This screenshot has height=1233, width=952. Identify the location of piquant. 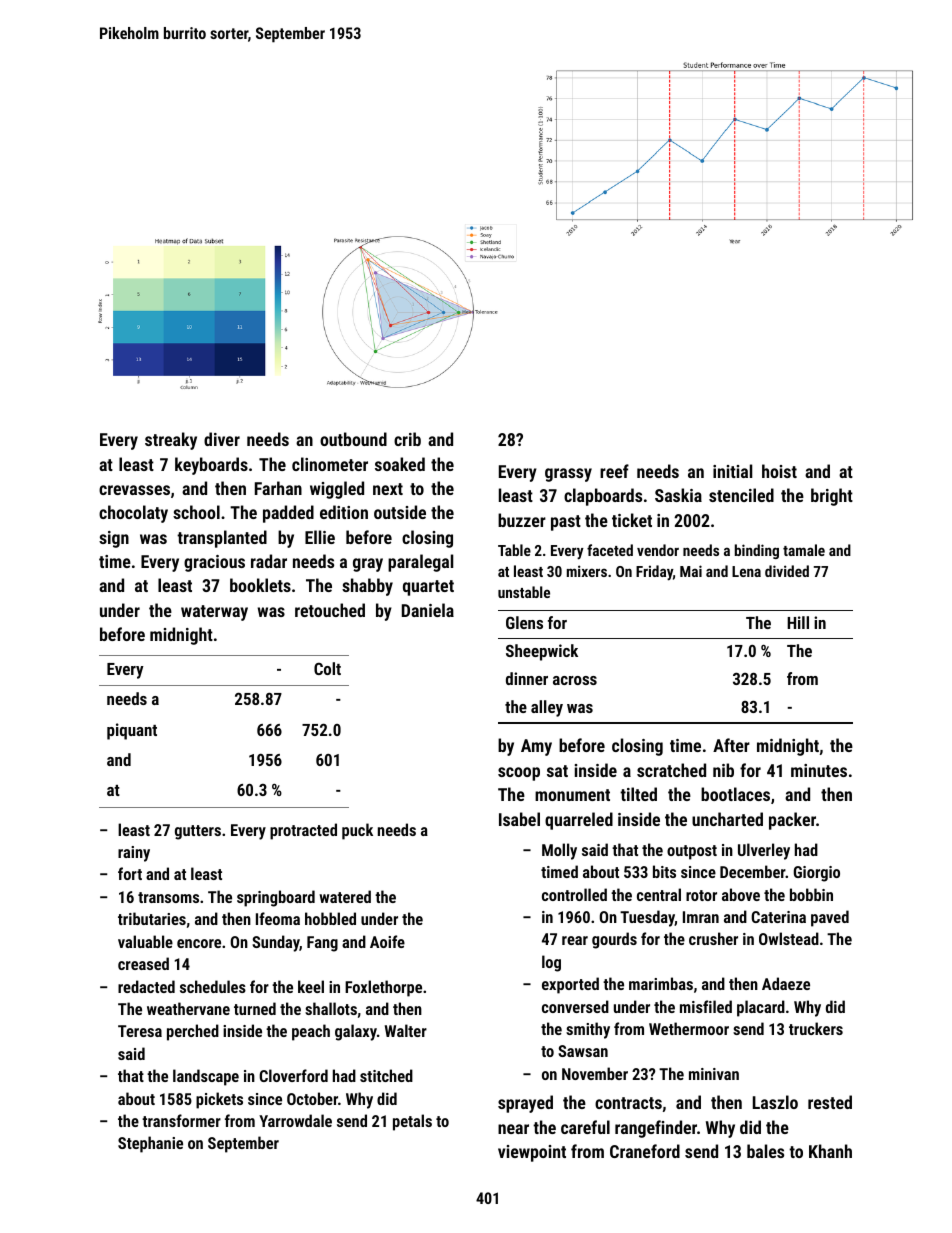
(132, 731).
